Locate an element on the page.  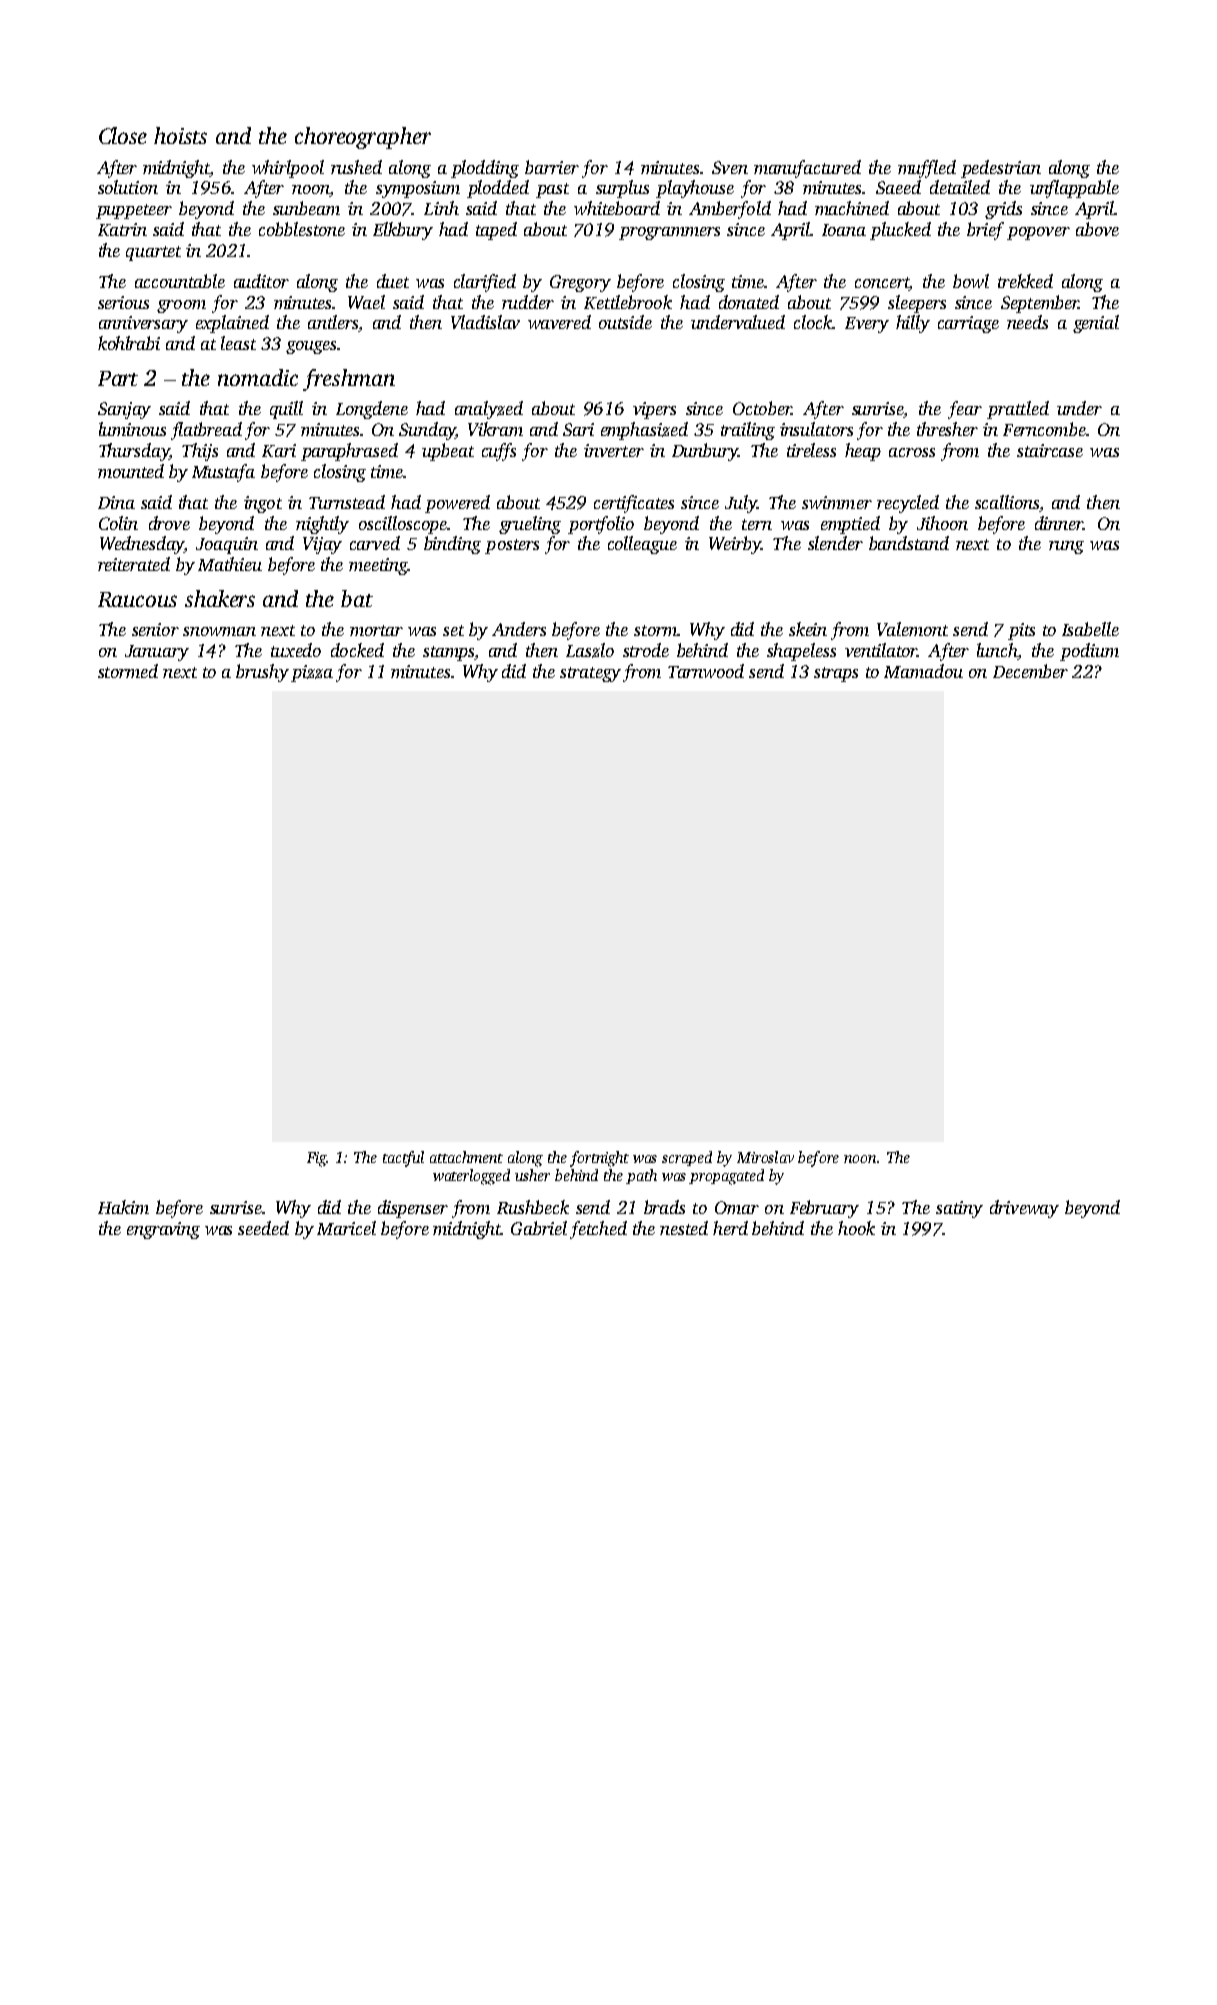
bandstand is located at coordinates (909, 543).
